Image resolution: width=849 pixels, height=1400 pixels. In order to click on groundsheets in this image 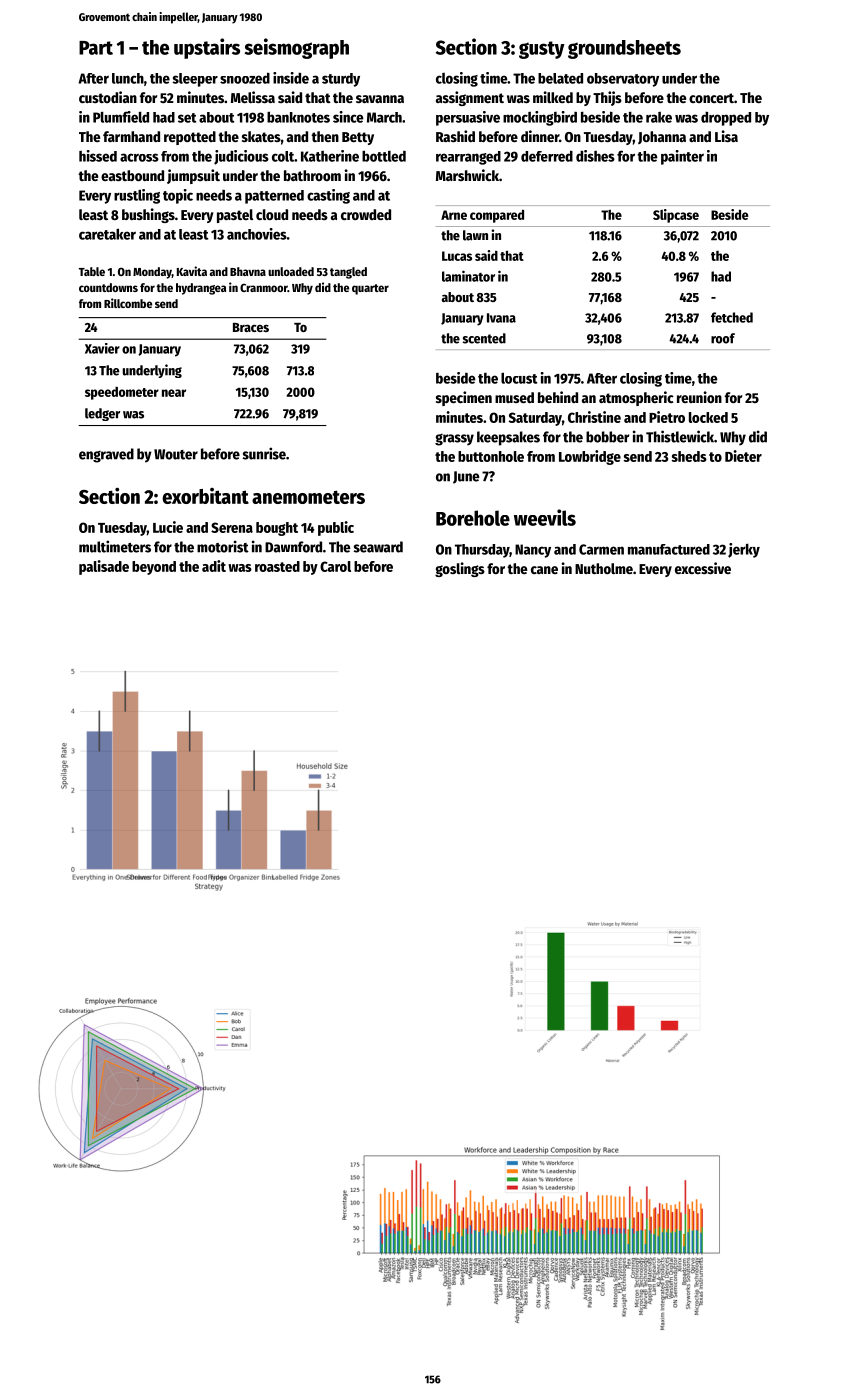, I will do `click(624, 49)`.
